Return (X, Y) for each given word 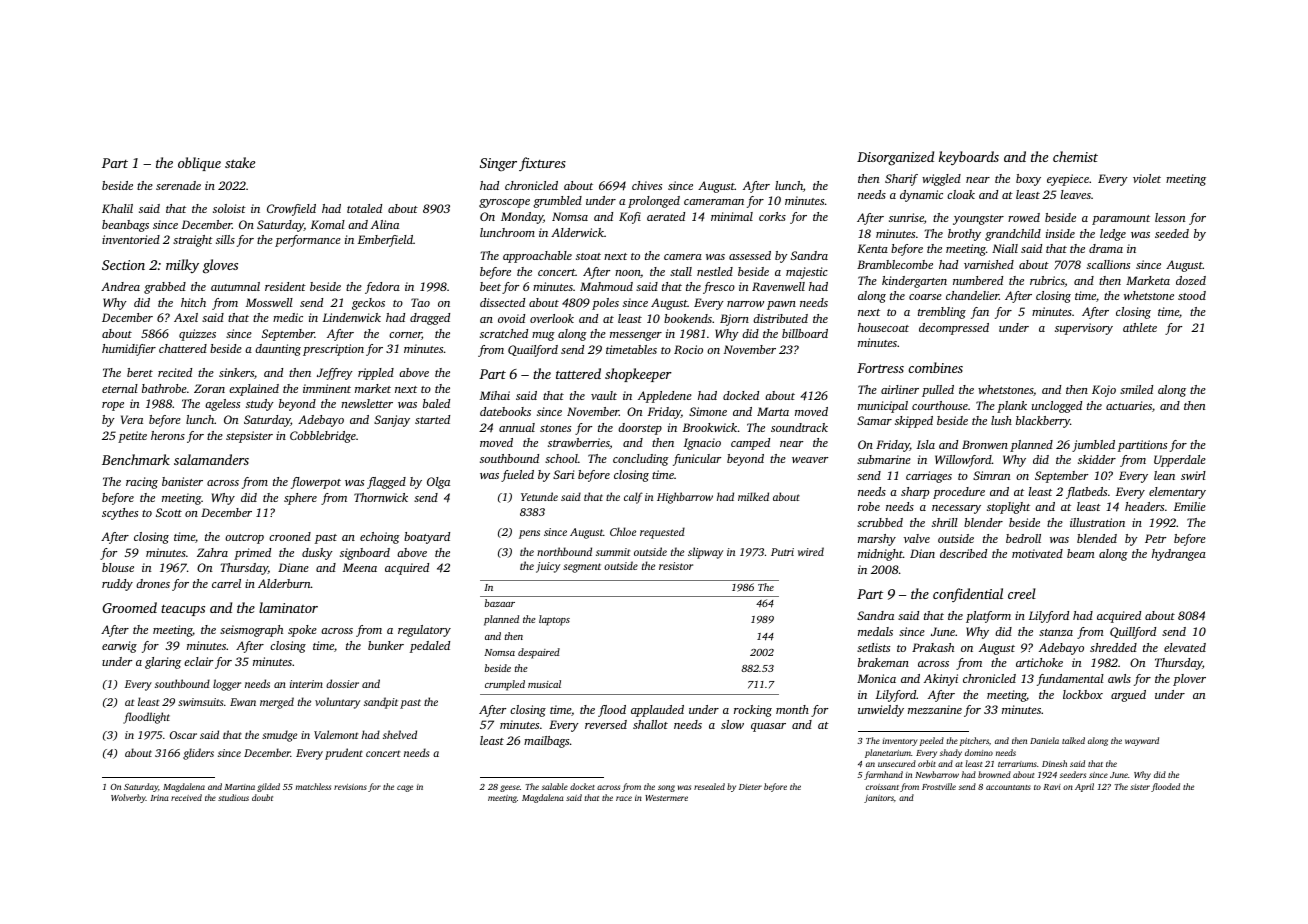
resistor (676, 566)
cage (405, 788)
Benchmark (136, 459)
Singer (498, 164)
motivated (1037, 553)
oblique (199, 164)
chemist (1075, 156)
